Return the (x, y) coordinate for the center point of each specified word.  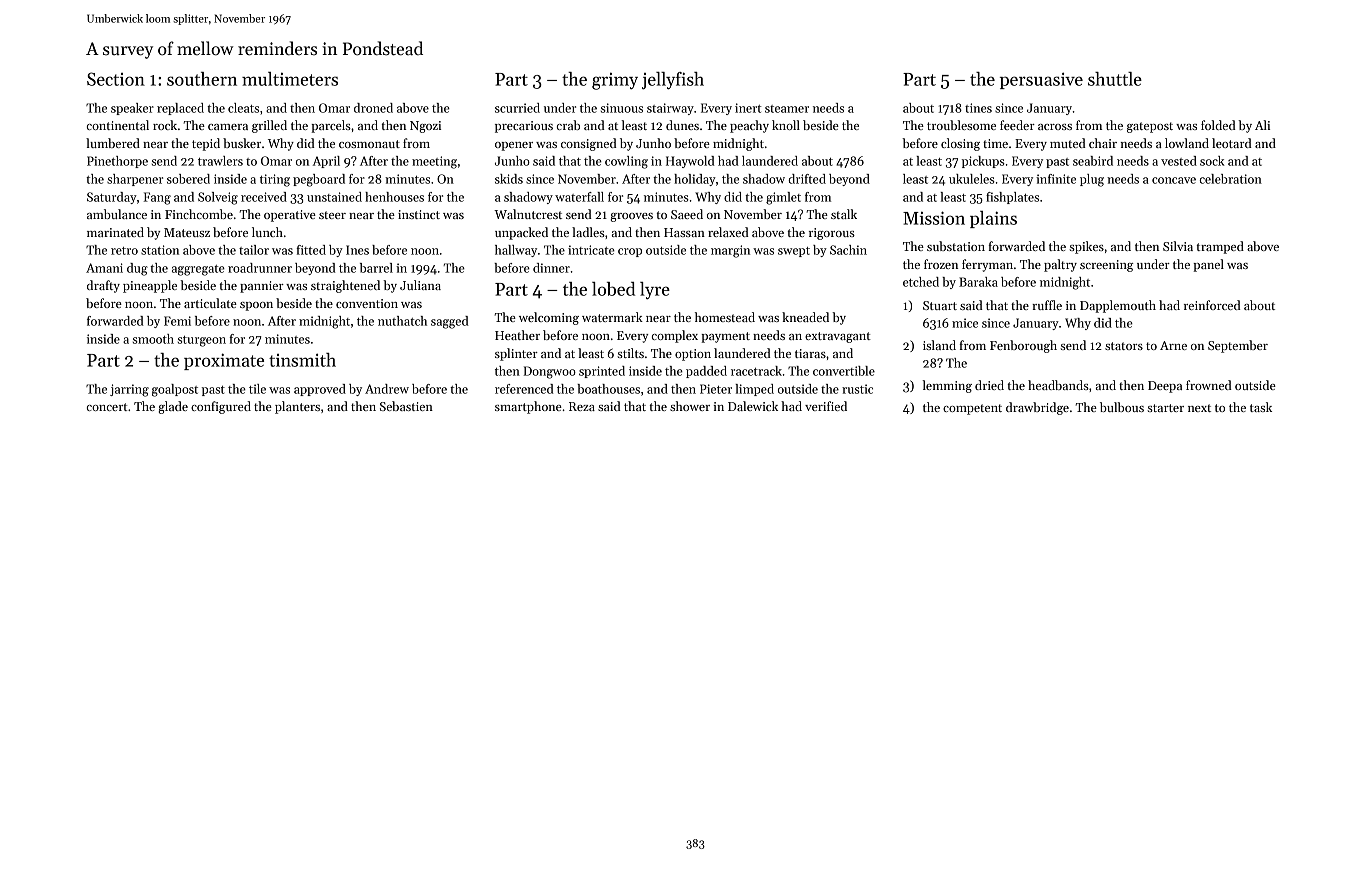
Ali (1262, 125)
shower (690, 406)
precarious (524, 127)
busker (242, 143)
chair (1103, 143)
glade (173, 407)
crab (568, 125)
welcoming (549, 318)
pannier (262, 287)
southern (202, 79)
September (1238, 346)
